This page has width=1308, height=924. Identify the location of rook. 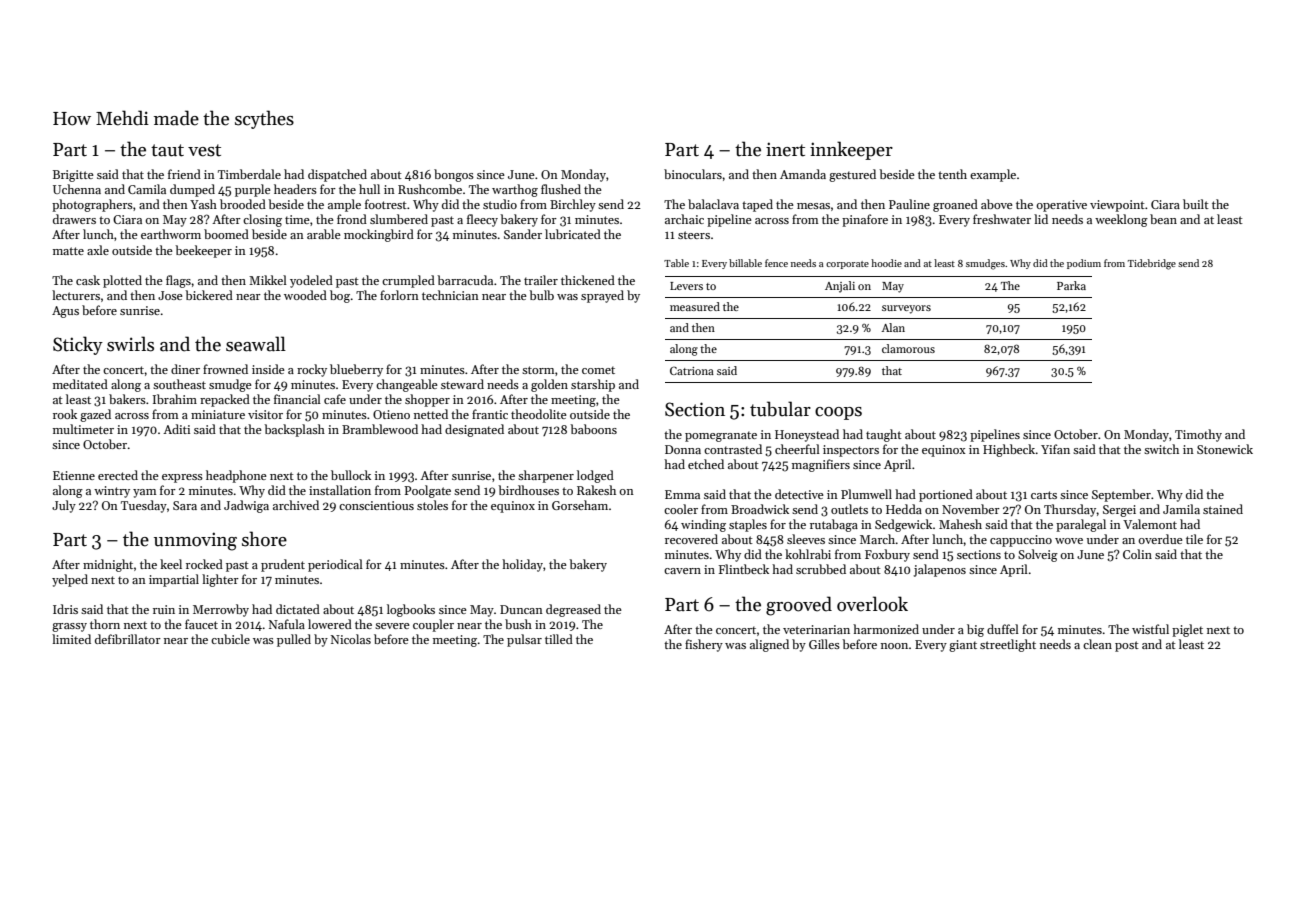
(65, 414).
